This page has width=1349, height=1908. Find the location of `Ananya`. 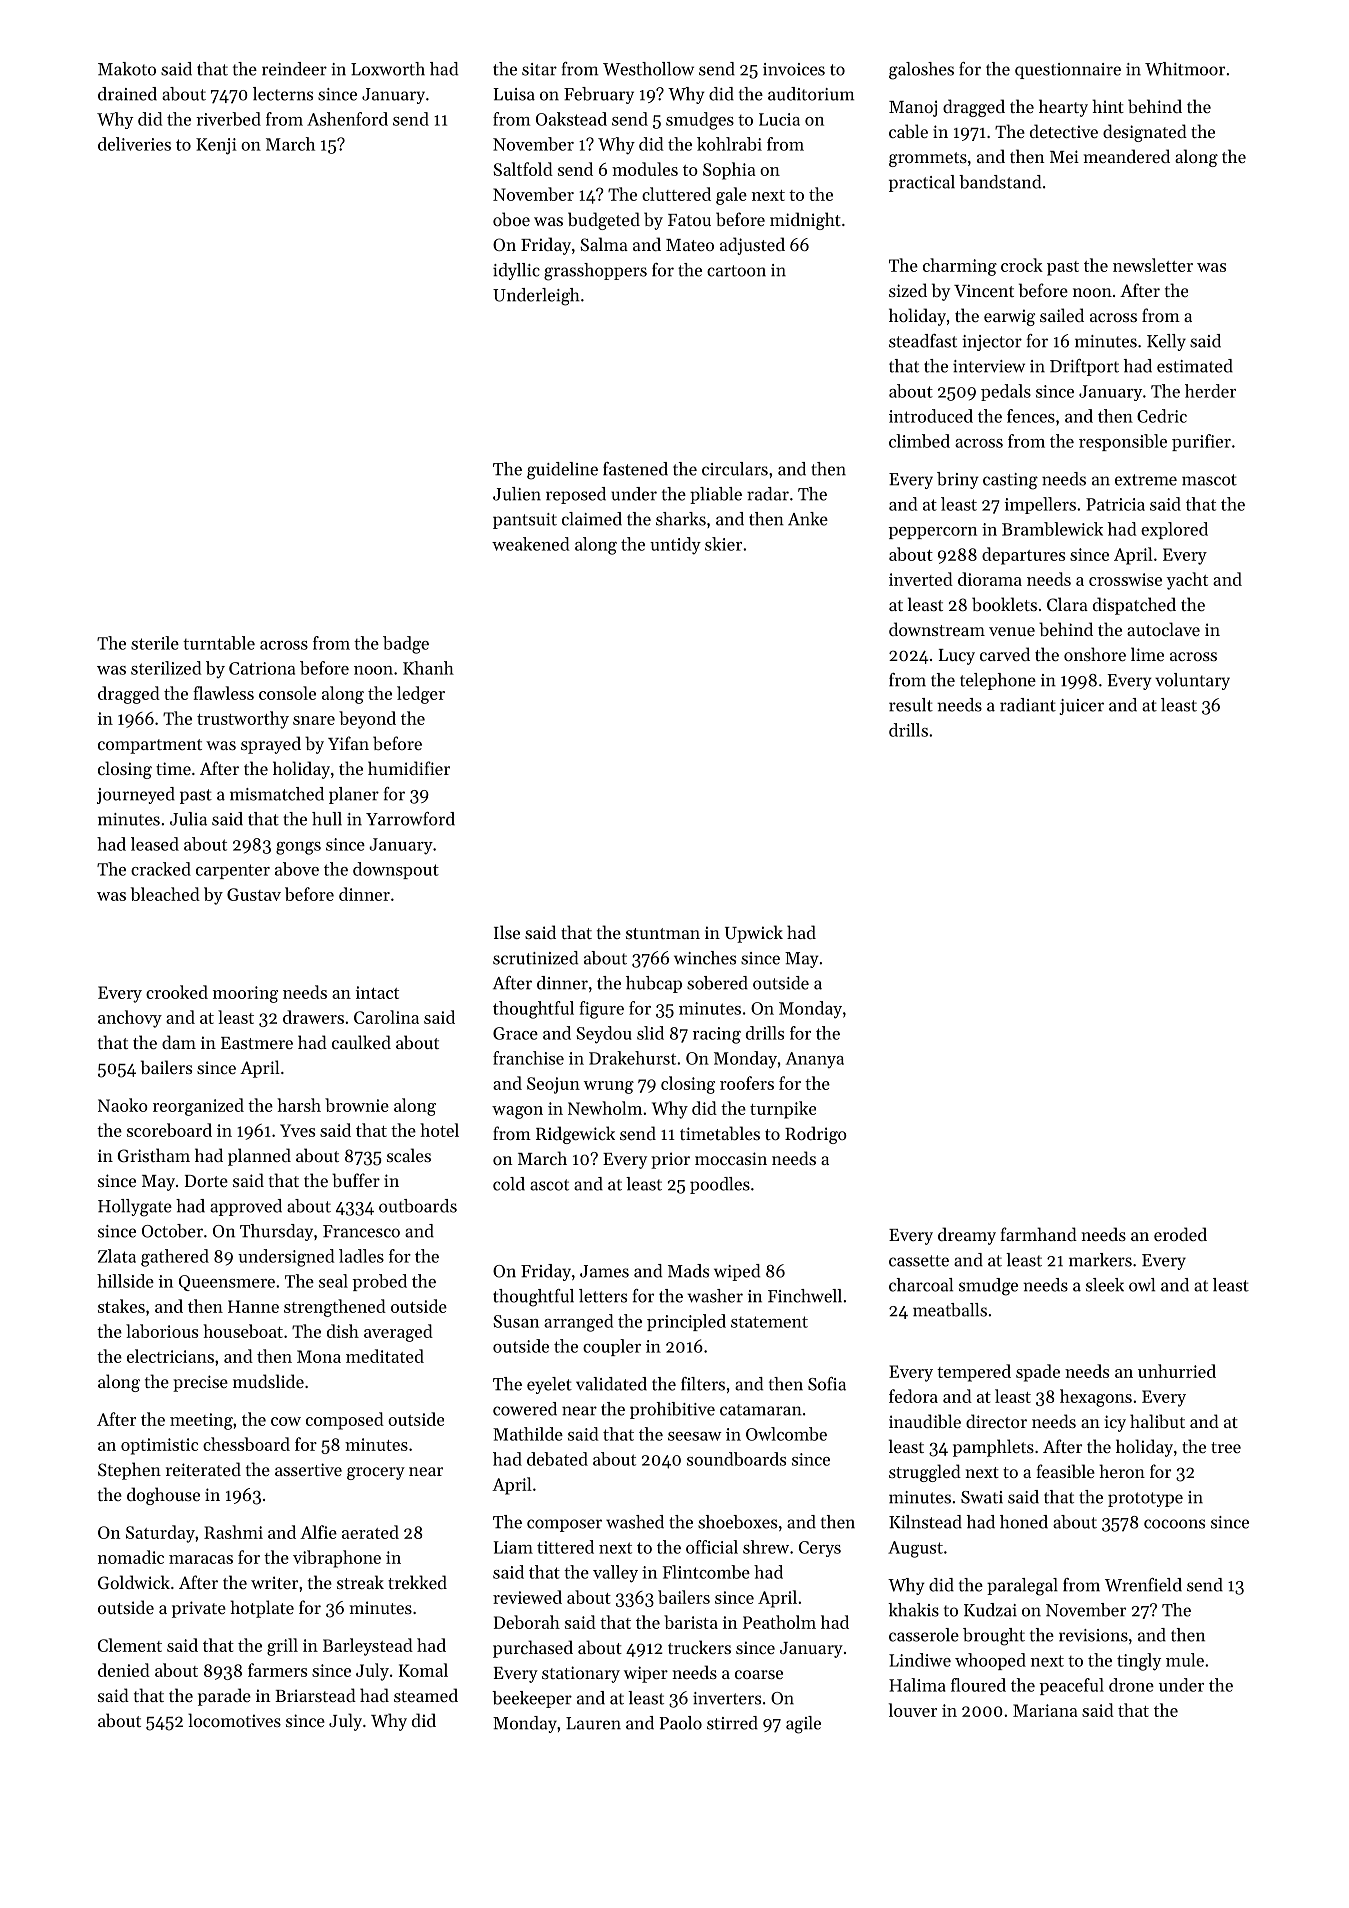

Ananya is located at coordinates (815, 1060).
